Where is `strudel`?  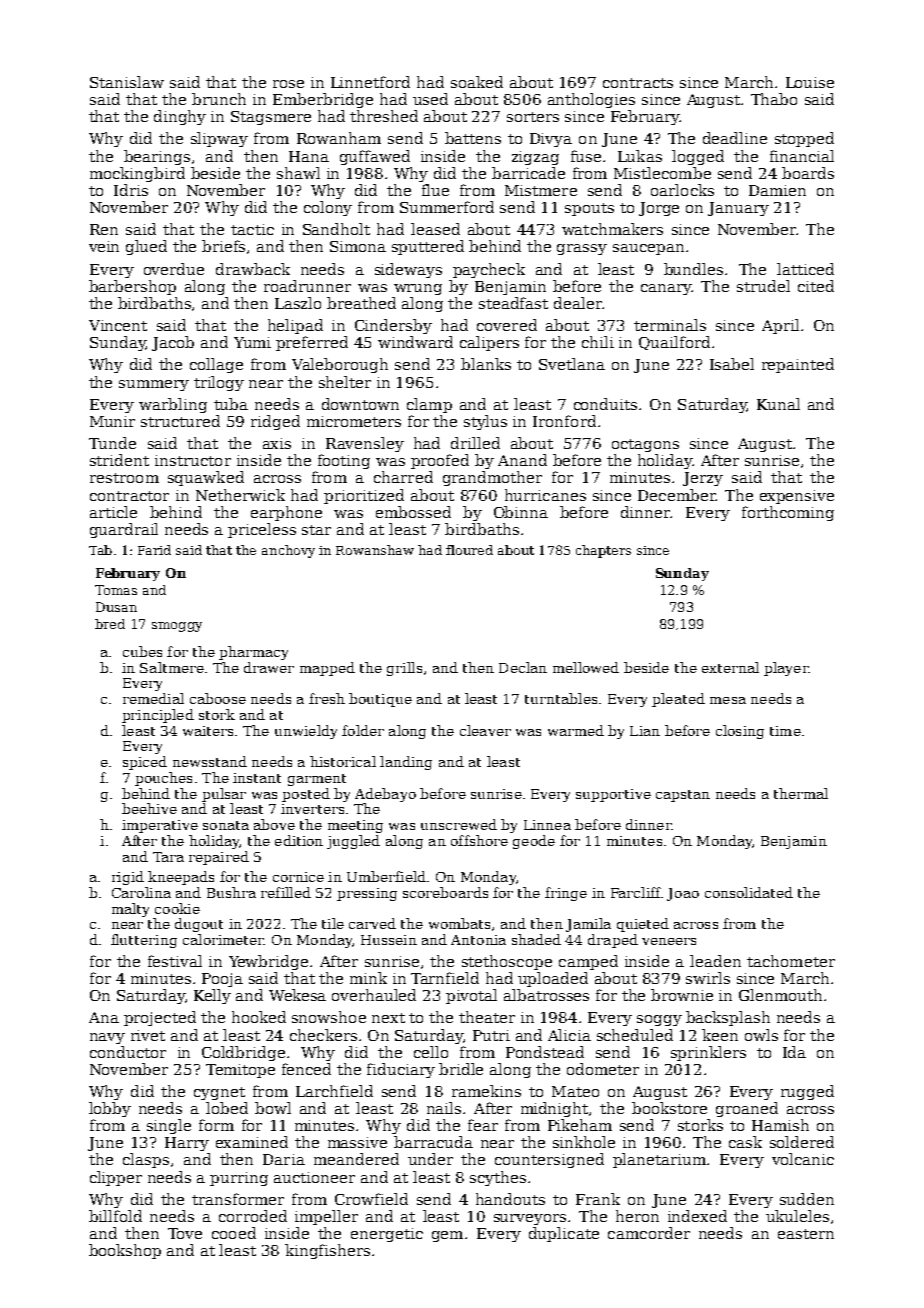
strudel is located at coordinates (763, 286).
